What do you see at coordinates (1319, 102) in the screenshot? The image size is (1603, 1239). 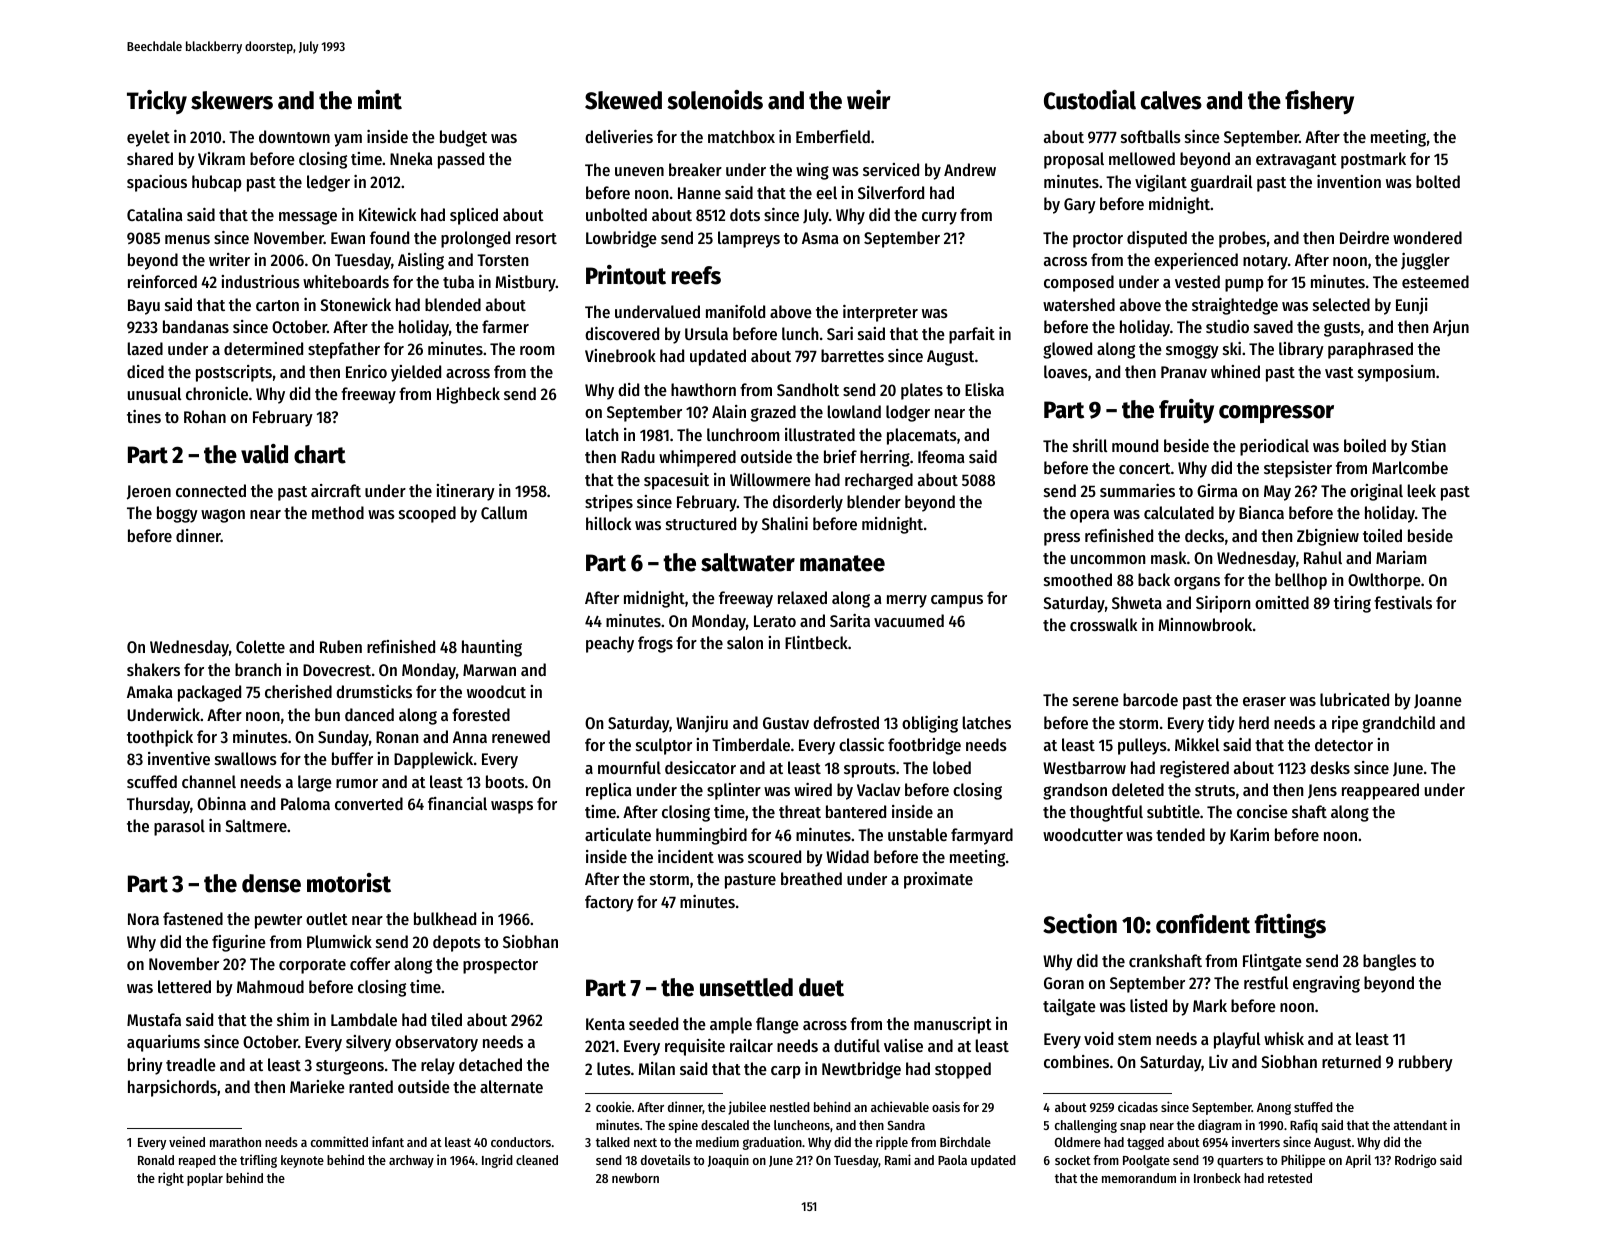 I see `fishery` at bounding box center [1319, 102].
